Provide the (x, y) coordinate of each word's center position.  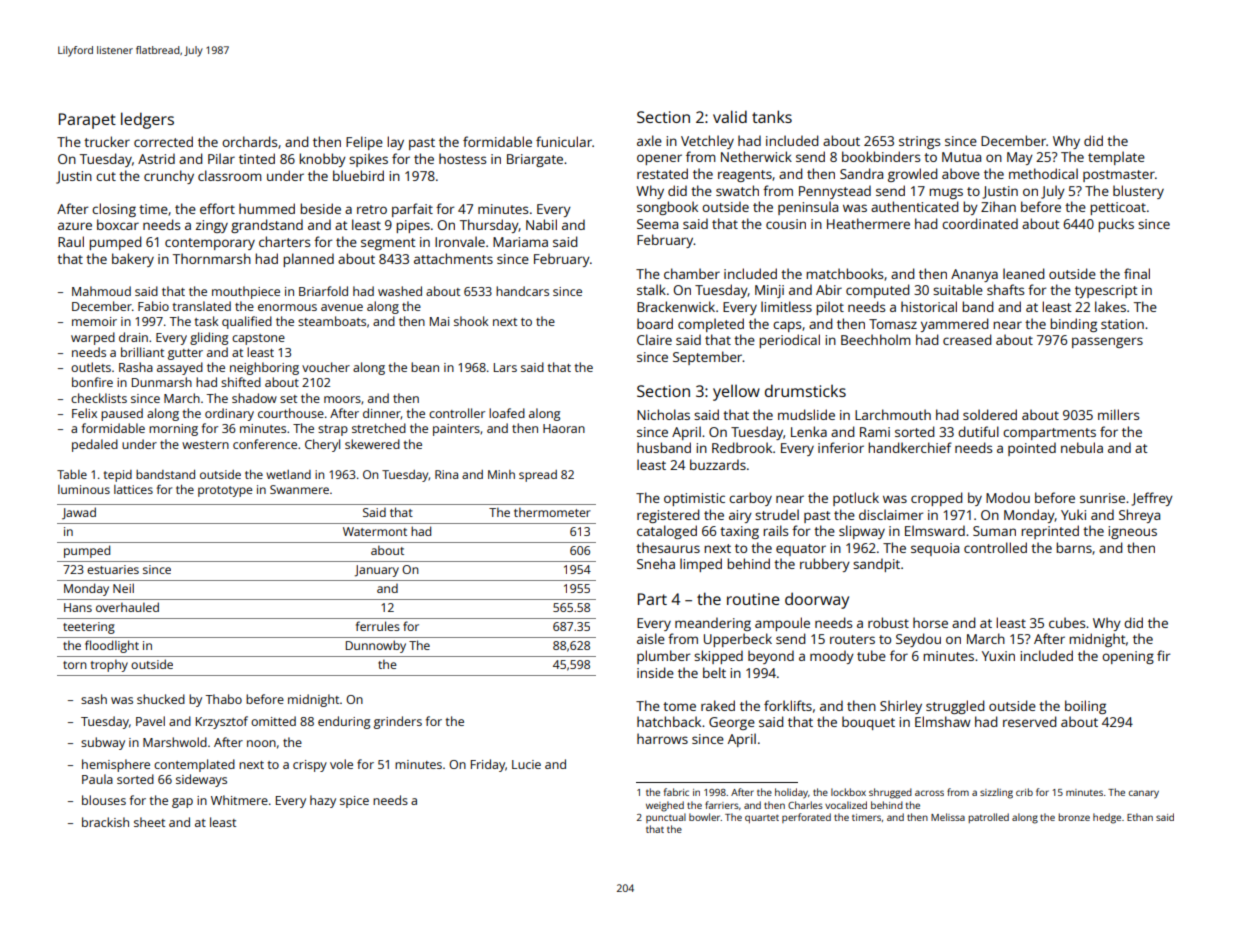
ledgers (147, 120)
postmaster (1119, 176)
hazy (323, 801)
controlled (995, 547)
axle (649, 140)
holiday (791, 793)
